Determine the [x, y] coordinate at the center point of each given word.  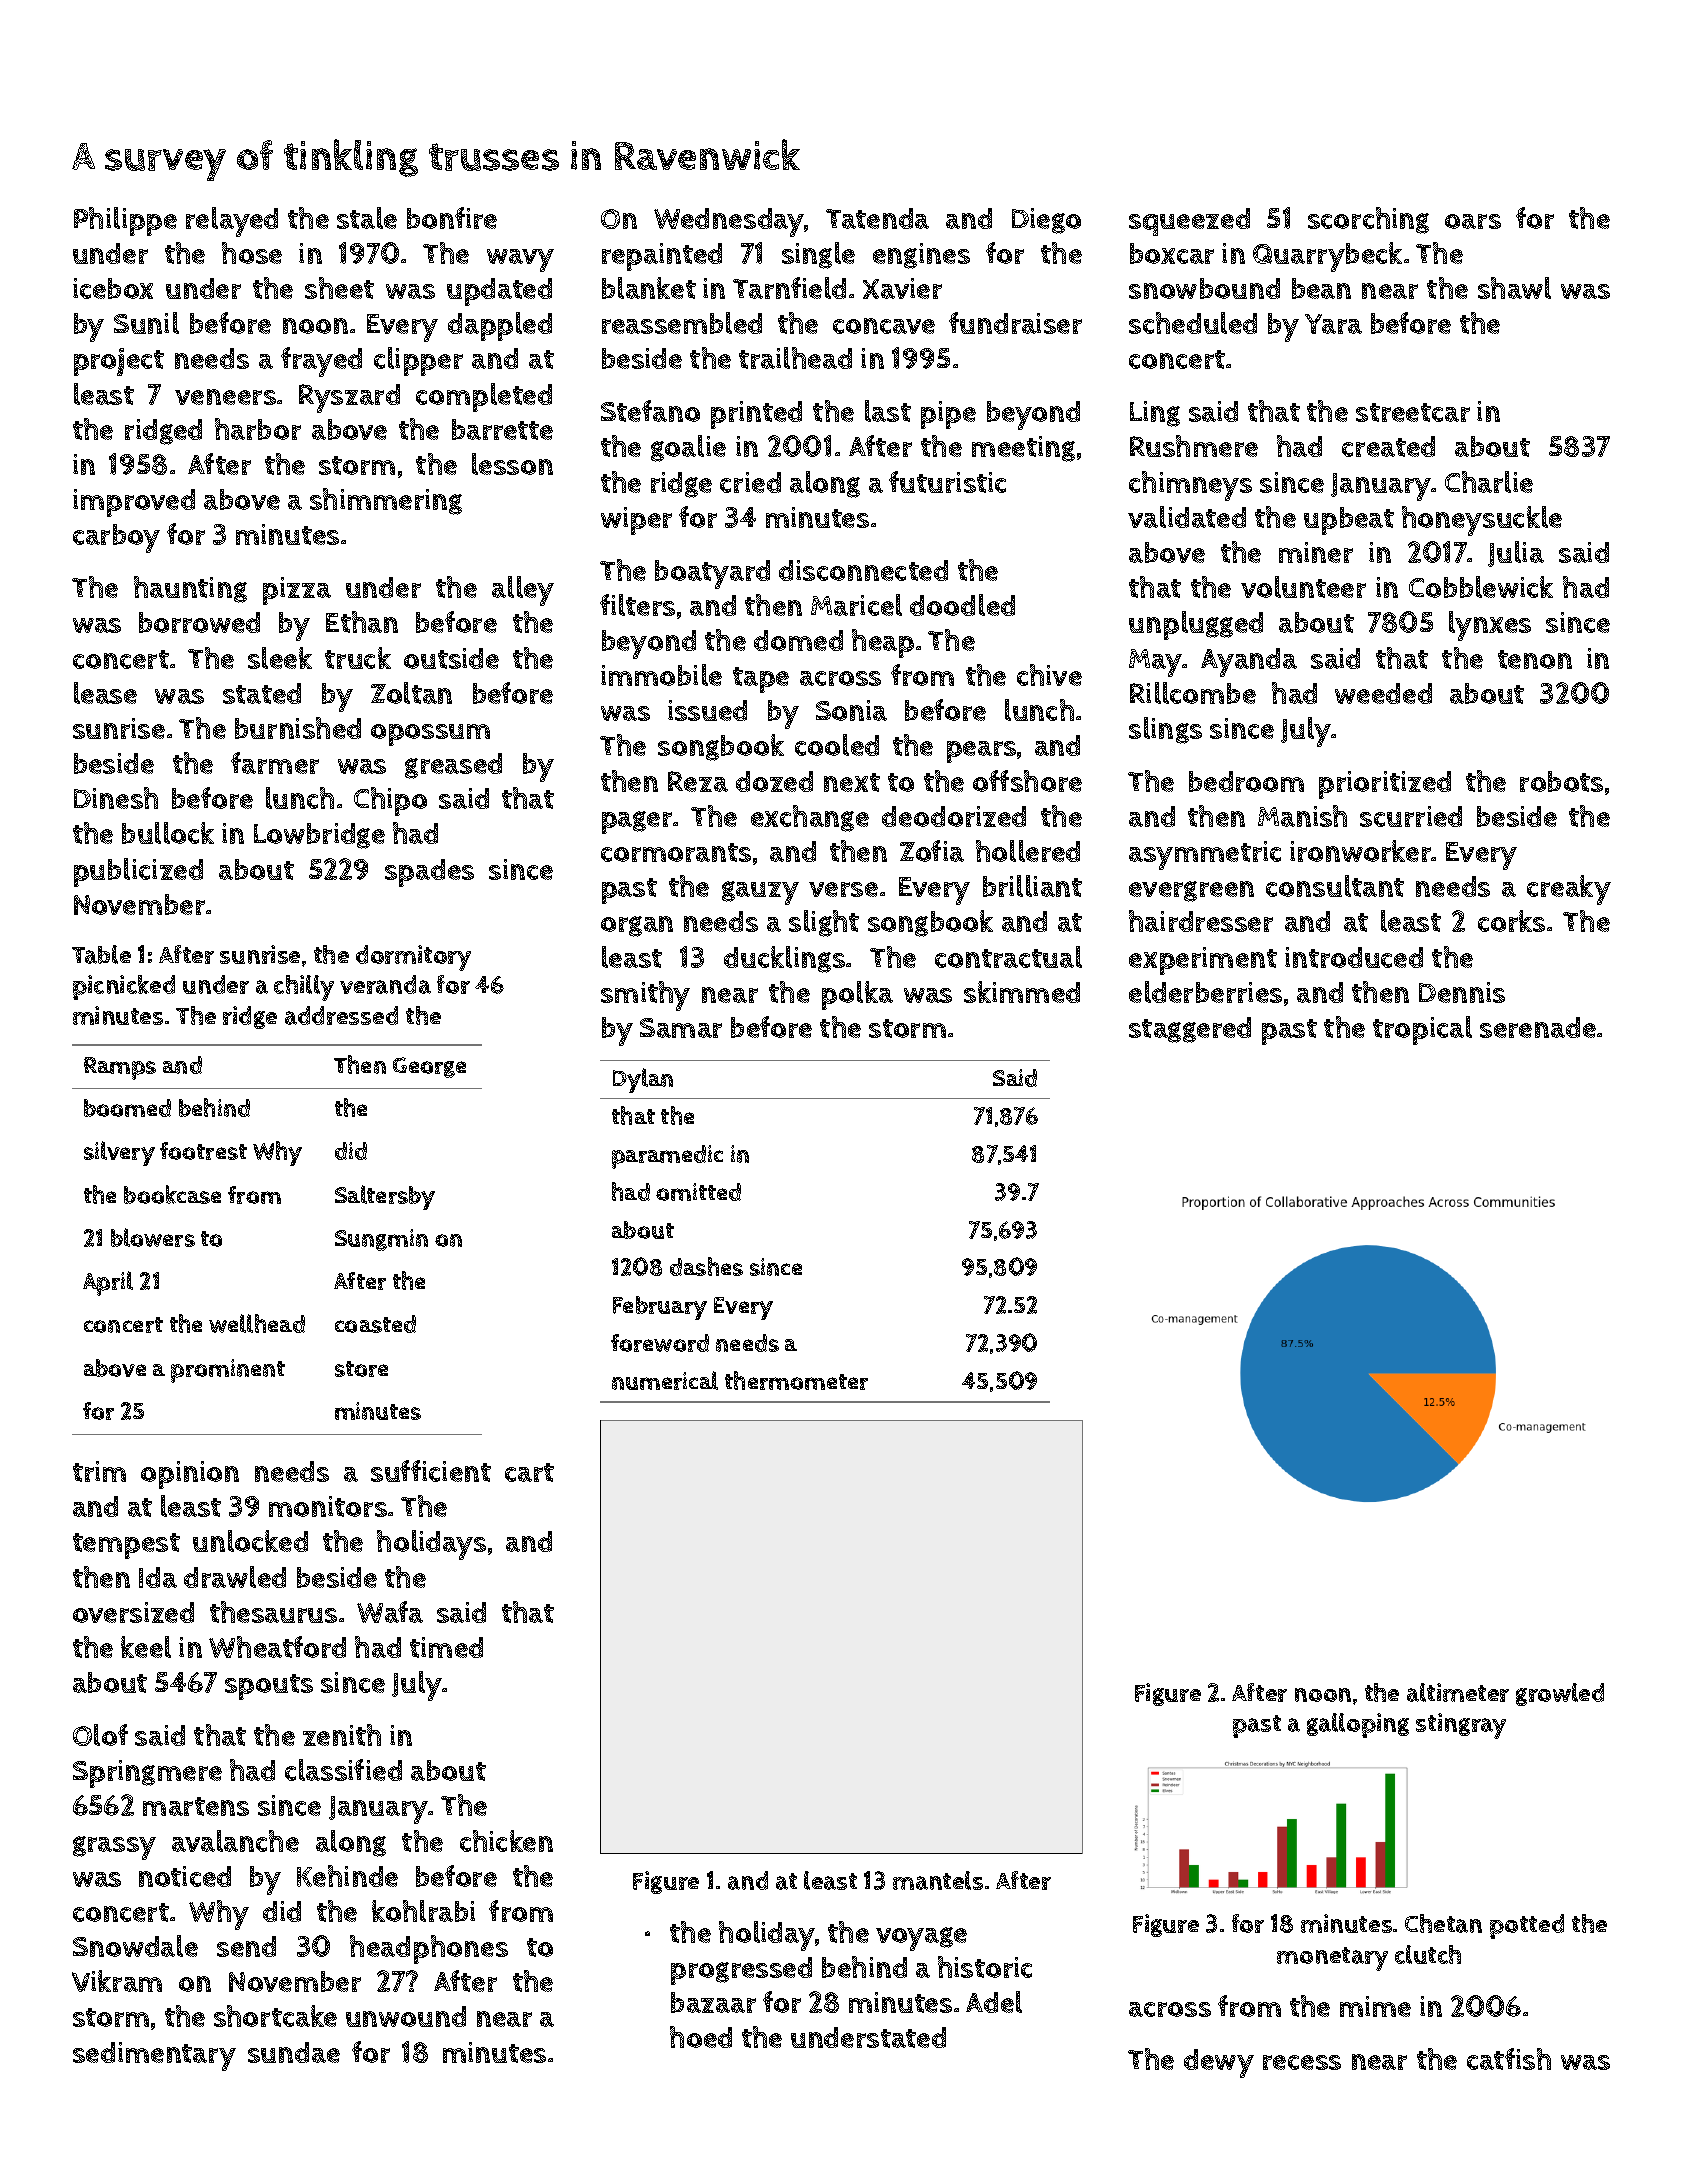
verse [843, 889]
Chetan [1443, 1923]
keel [146, 1647]
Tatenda [877, 218]
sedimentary [154, 2056]
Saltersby [385, 1197]
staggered [1190, 1030]
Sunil [146, 323]
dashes [706, 1266]
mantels [938, 1880]
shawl [1514, 288]
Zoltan [411, 693]
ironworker [1361, 851]
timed [446, 1647]
